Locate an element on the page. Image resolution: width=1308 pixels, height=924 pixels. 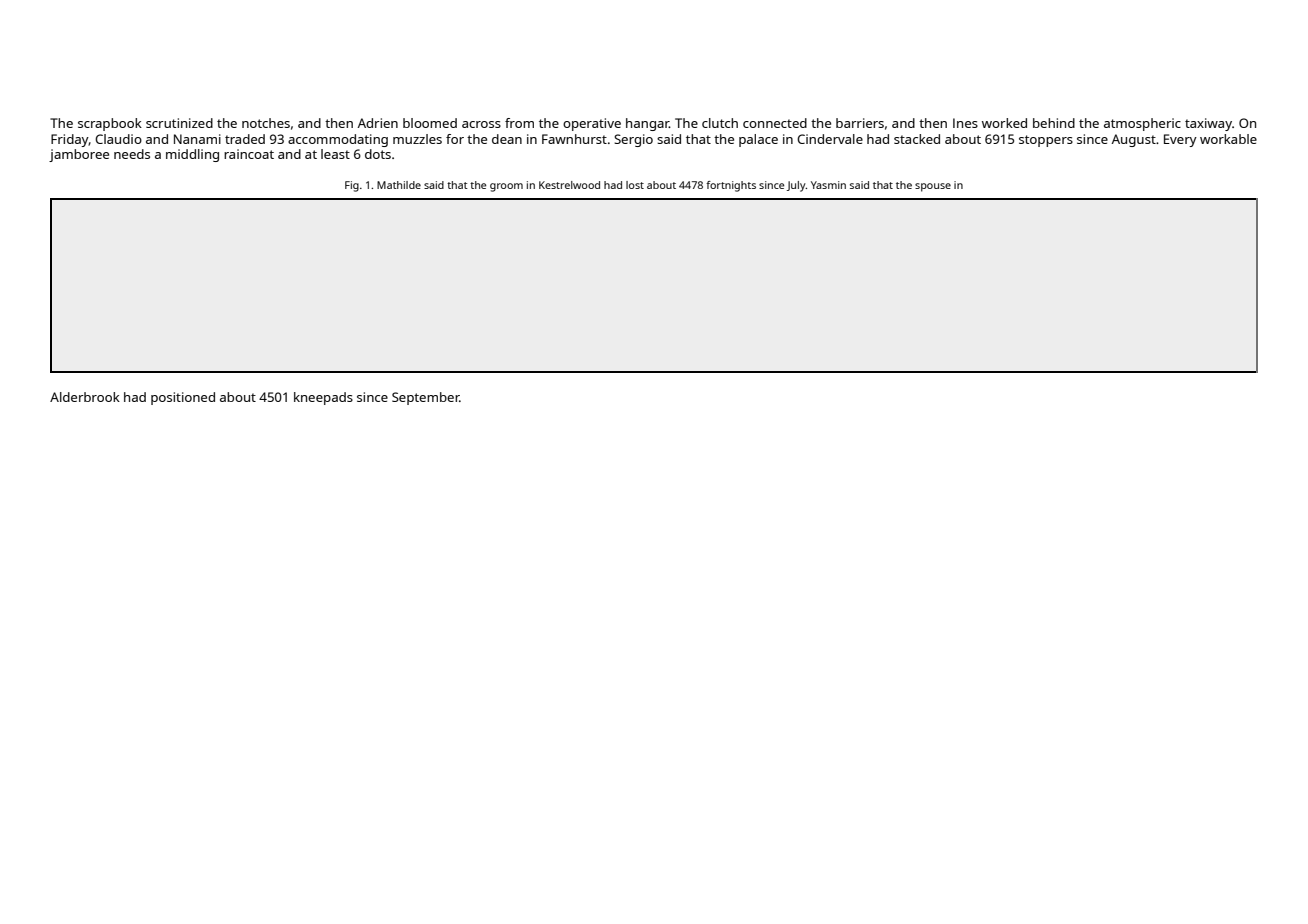
kneepads is located at coordinates (323, 398).
